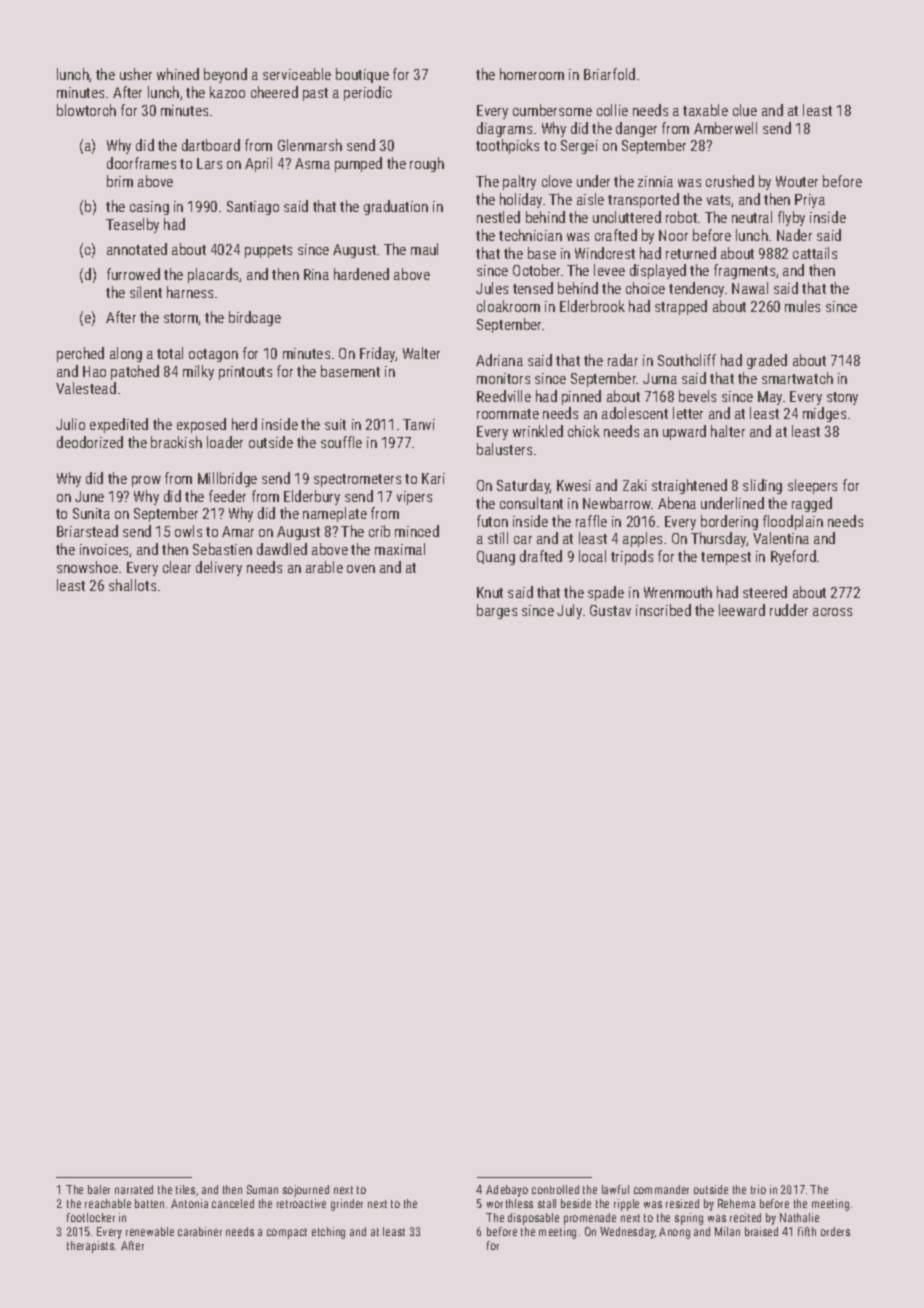 Image resolution: width=924 pixels, height=1308 pixels. What do you see at coordinates (610, 610) in the screenshot?
I see `Gustav` at bounding box center [610, 610].
